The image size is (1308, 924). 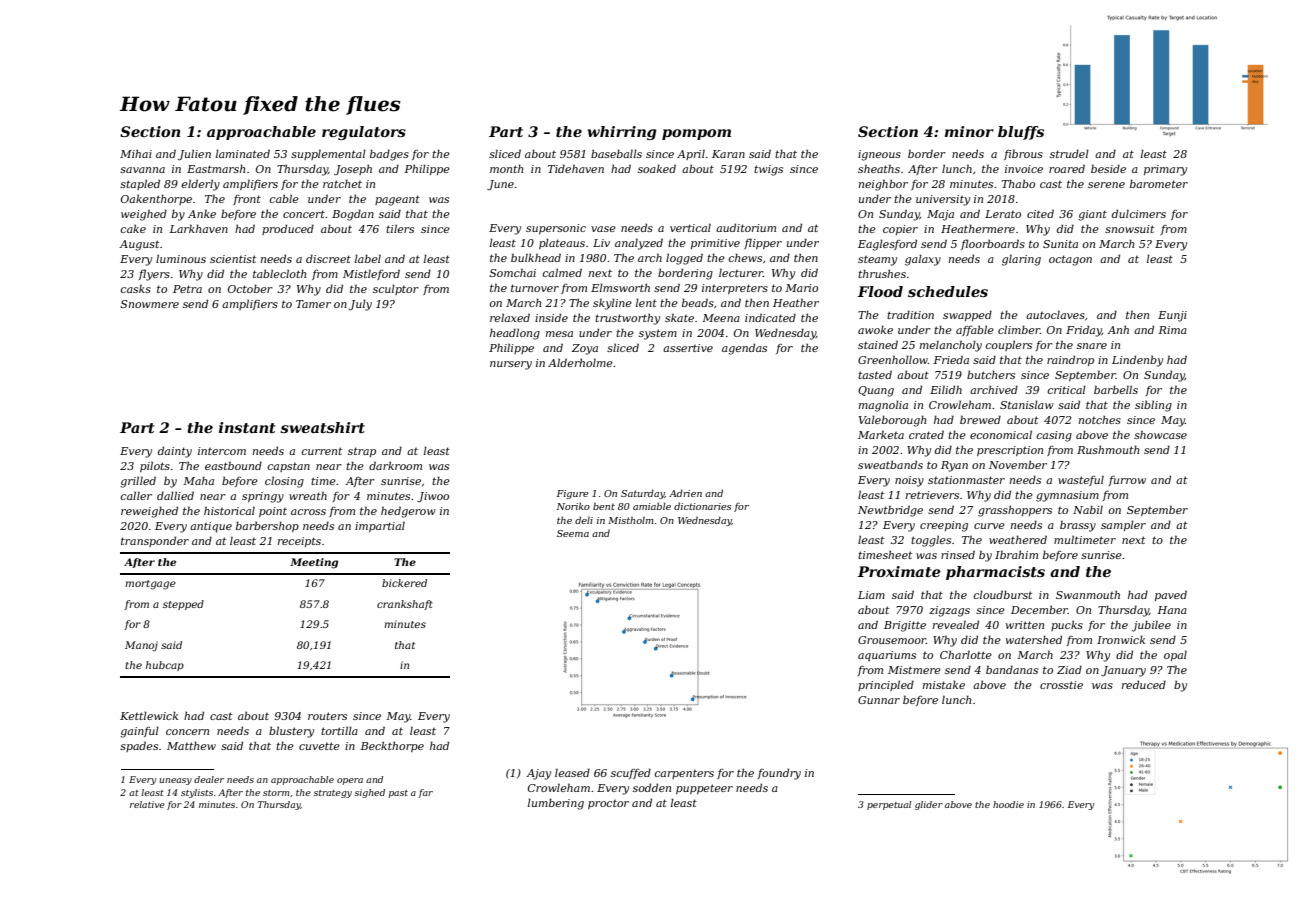 What do you see at coordinates (371, 274) in the screenshot?
I see `Mistleford` at bounding box center [371, 274].
